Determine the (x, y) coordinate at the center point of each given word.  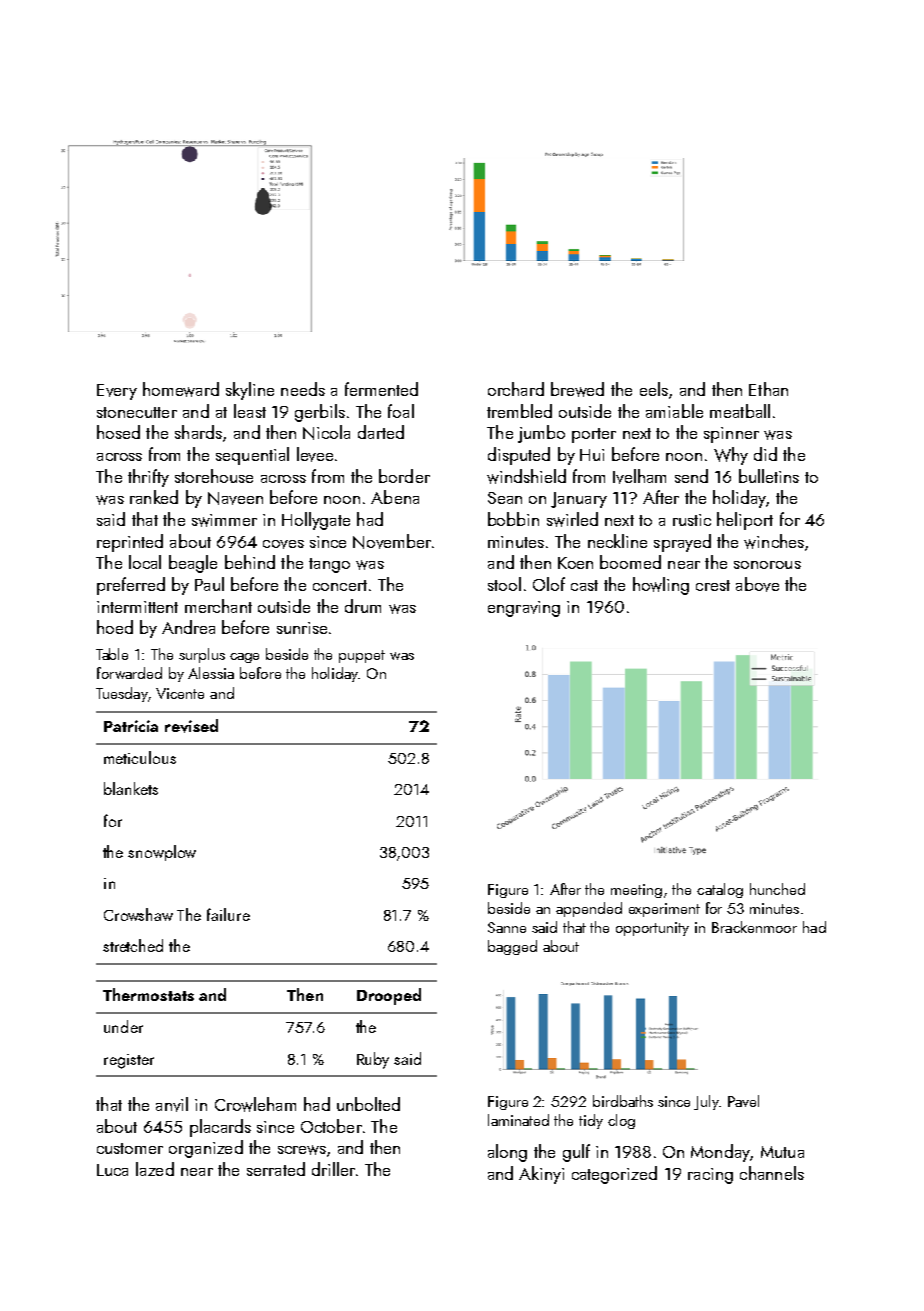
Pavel (743, 1101)
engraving (524, 609)
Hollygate (316, 521)
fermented (381, 389)
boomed (630, 562)
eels (654, 389)
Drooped (389, 996)
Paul (209, 584)
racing (710, 1176)
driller (333, 1169)
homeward (181, 389)
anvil (172, 1104)
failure (228, 914)
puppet (362, 656)
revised (191, 726)
